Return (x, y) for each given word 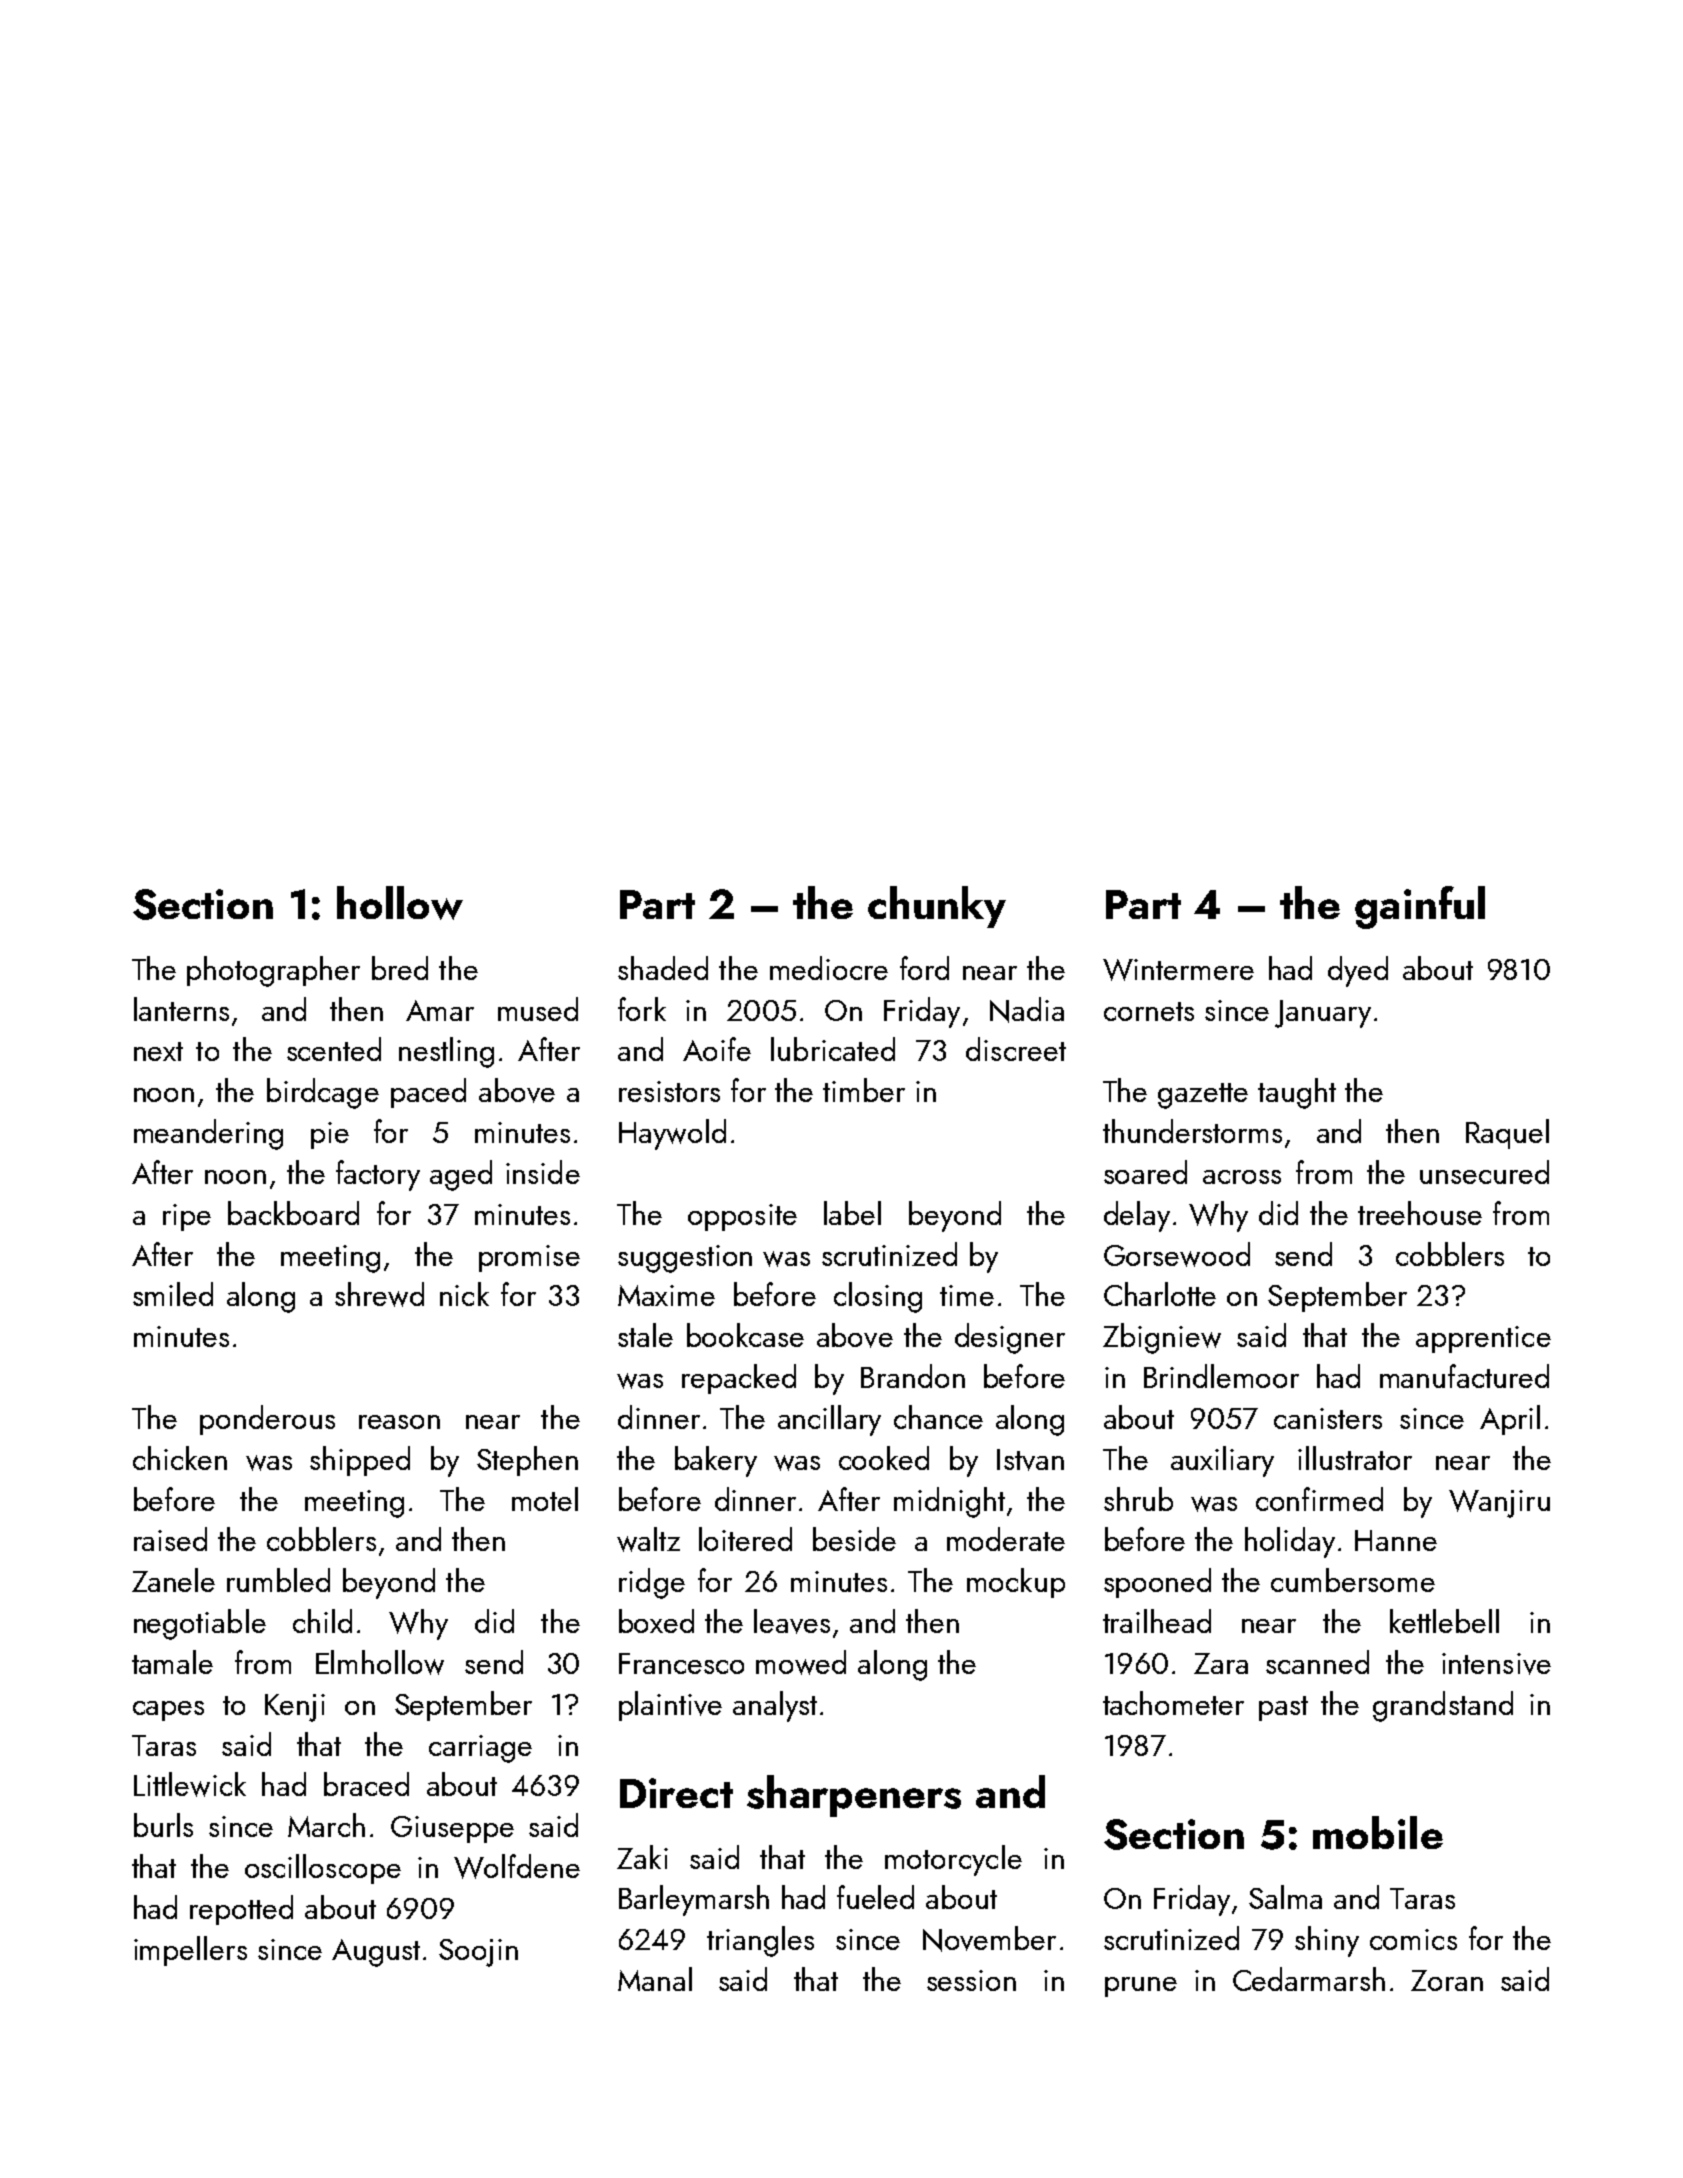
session (971, 1980)
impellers (190, 1951)
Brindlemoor (1221, 1376)
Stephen (527, 1461)
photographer (273, 971)
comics (1413, 1939)
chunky (937, 907)
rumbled (278, 1580)
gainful (1420, 907)
